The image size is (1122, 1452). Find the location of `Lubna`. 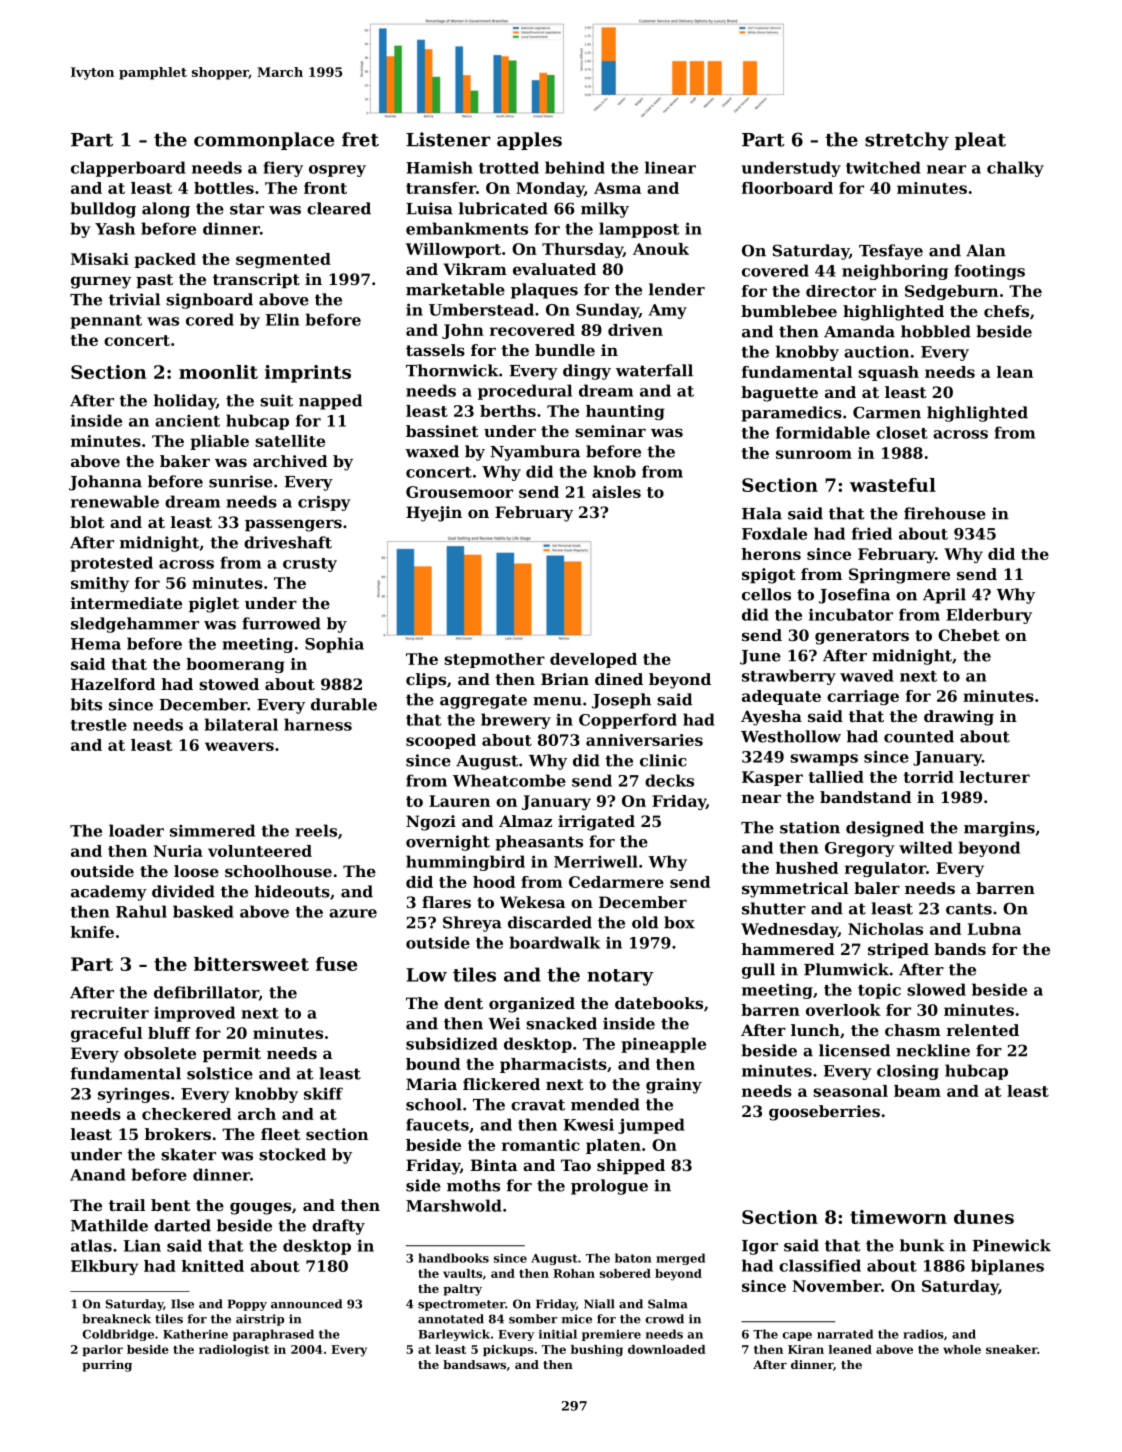

Lubna is located at coordinates (994, 929).
